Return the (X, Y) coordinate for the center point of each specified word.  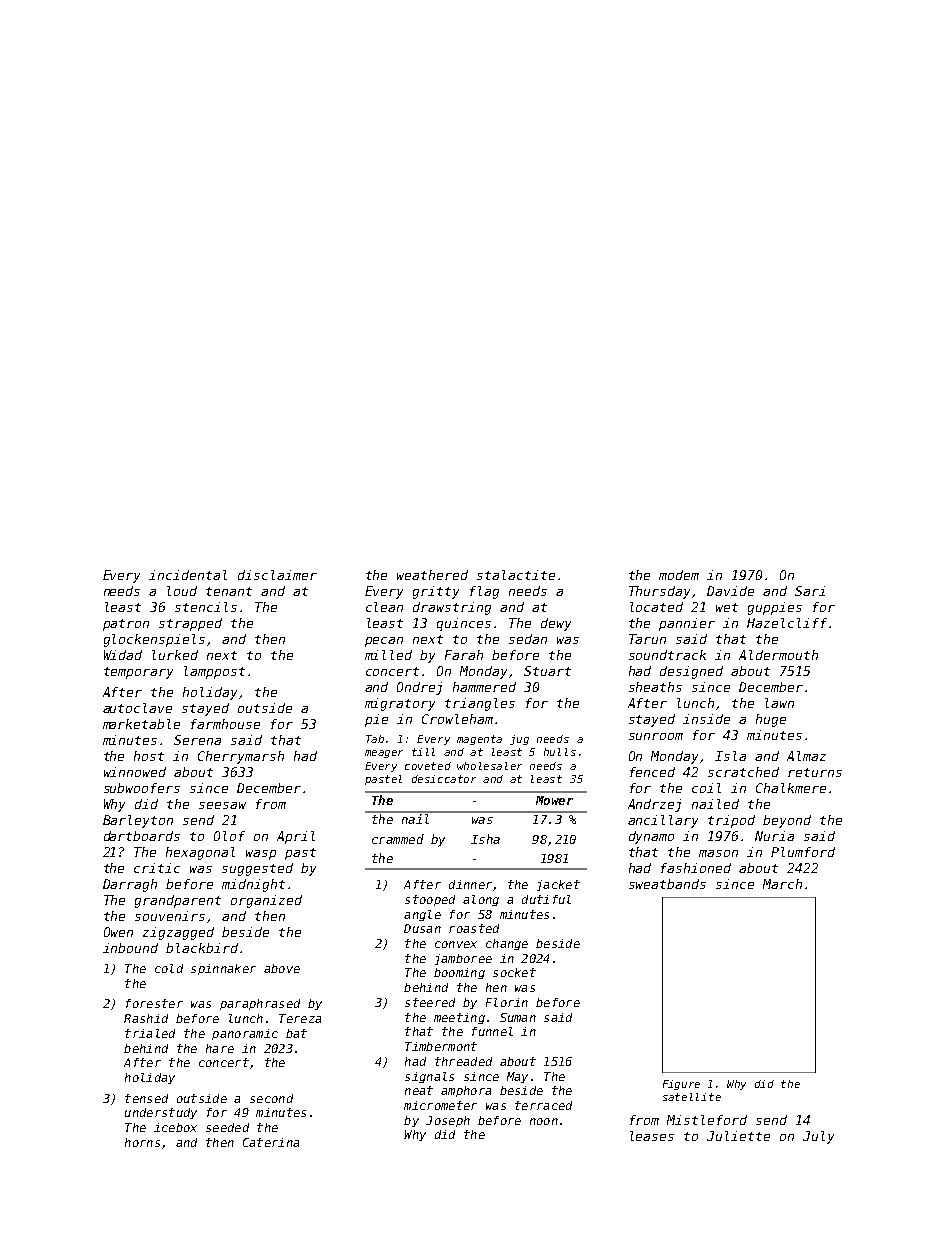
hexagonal (200, 853)
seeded (227, 1127)
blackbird (202, 948)
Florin (507, 1002)
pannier (687, 624)
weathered (432, 575)
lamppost (214, 672)
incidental (188, 575)
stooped (430, 900)
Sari (810, 591)
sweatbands (667, 884)
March (782, 884)
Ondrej (419, 688)
